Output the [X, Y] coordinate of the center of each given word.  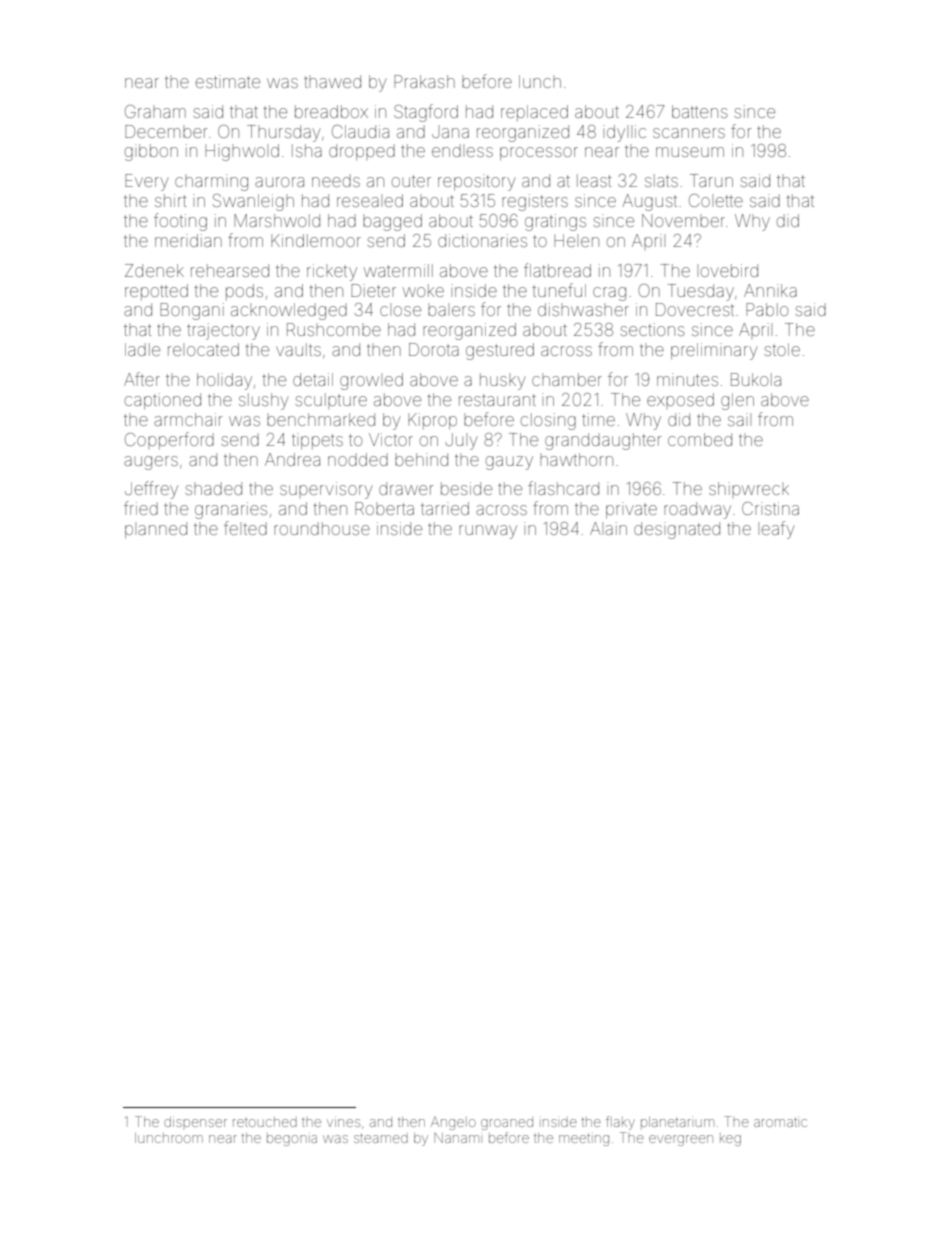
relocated [203, 349]
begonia [292, 1139]
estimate [228, 81]
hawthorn [576, 459]
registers [535, 202]
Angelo [453, 1123]
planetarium [677, 1123]
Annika [770, 290]
